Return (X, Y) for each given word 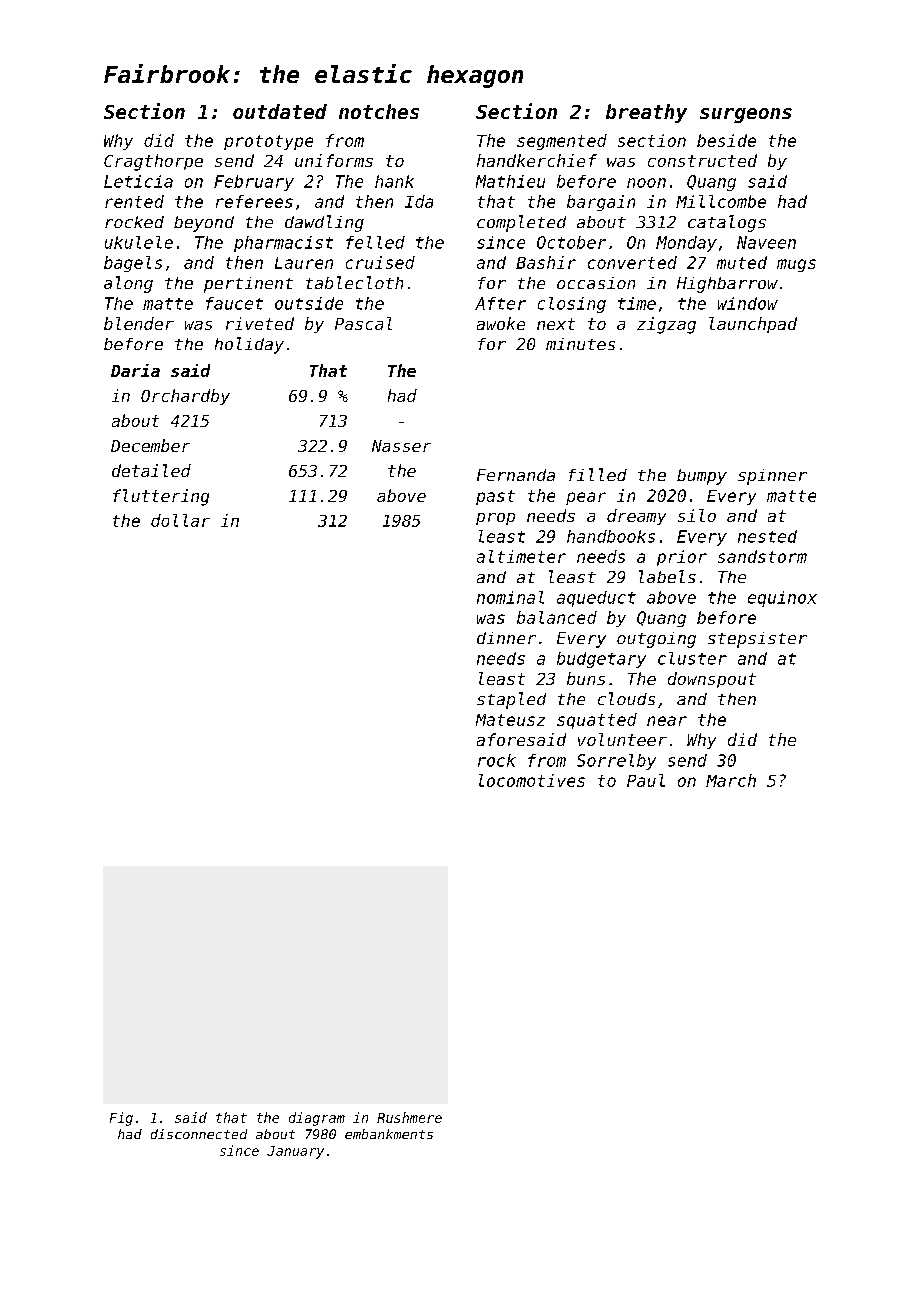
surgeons (746, 115)
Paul (646, 780)
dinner (506, 638)
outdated (280, 111)
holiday (249, 345)
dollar (180, 520)
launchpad (753, 325)
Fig (121, 1119)
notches (379, 111)
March (731, 780)
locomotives (532, 780)
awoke (501, 323)
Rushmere (409, 1117)
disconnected (199, 1134)
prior (682, 558)
